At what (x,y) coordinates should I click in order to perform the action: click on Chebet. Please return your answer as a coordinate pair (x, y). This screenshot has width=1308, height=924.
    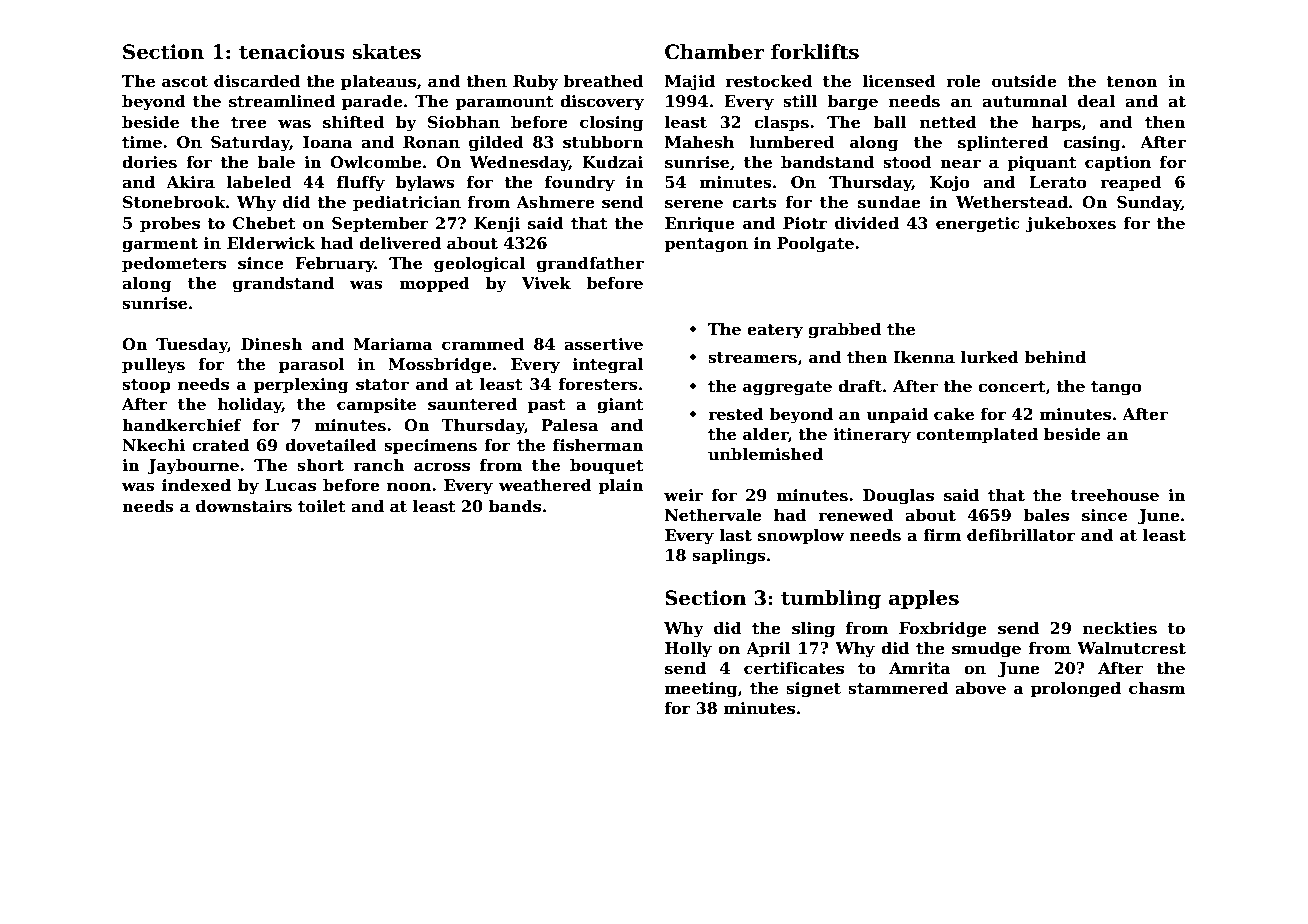
    Looking at the image, I should click on (264, 223).
